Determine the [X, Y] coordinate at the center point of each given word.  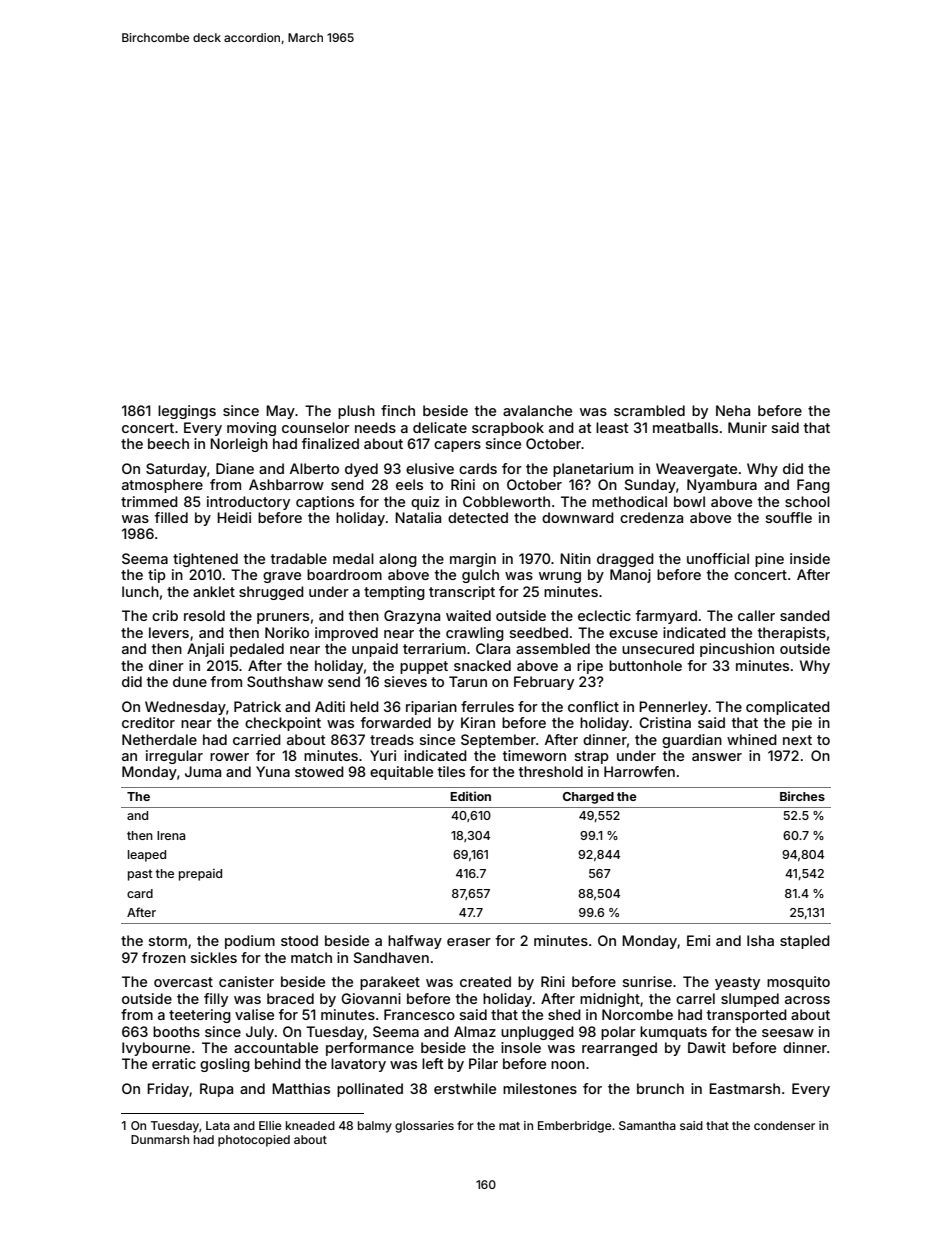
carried [257, 739]
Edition [470, 796]
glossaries [424, 1127]
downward [578, 517]
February [544, 683]
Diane [235, 468]
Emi [698, 940]
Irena [171, 835]
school [807, 501]
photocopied [254, 1141]
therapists [792, 634]
